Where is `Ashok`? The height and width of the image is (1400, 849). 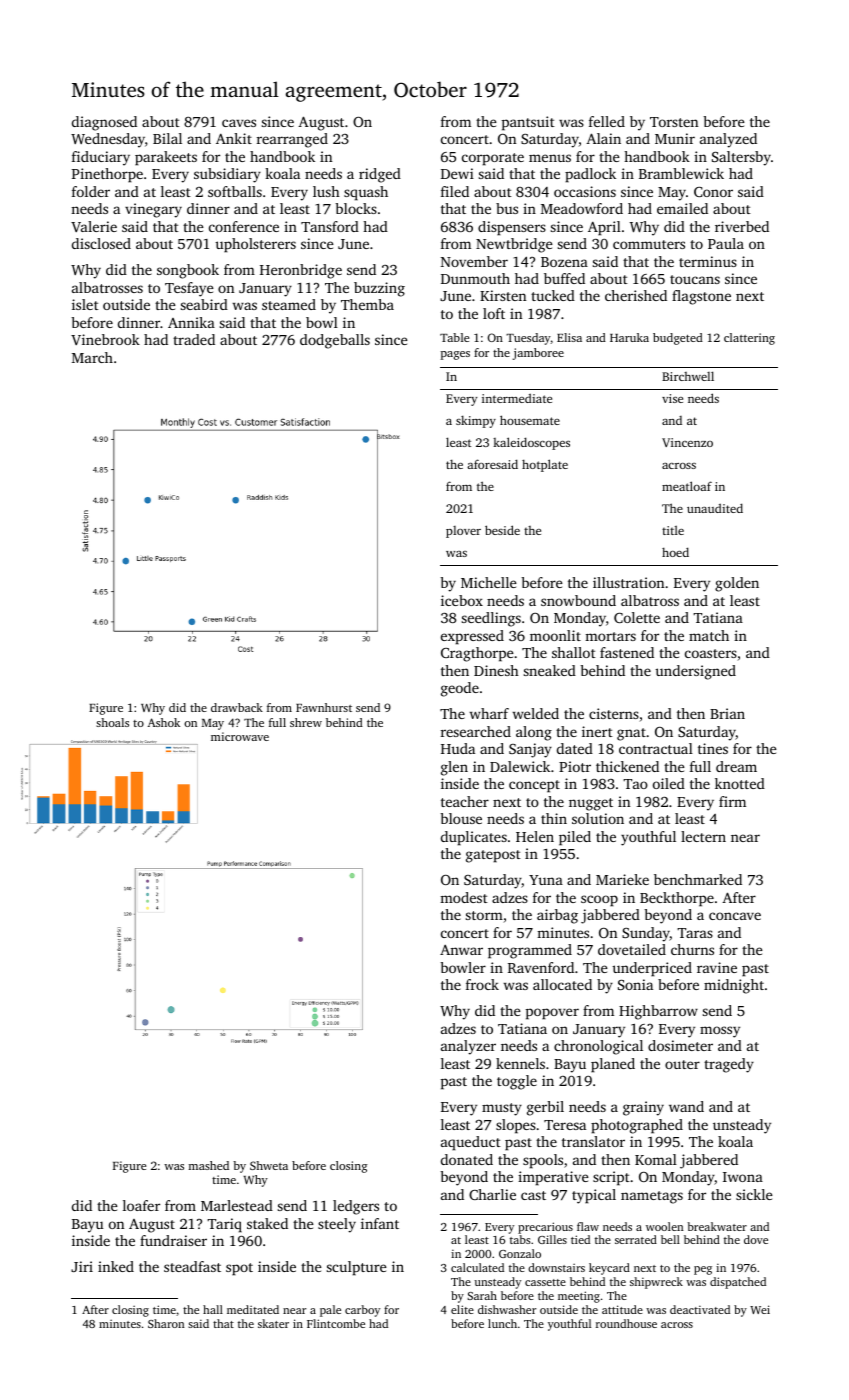 Ashok is located at coordinates (163, 722).
